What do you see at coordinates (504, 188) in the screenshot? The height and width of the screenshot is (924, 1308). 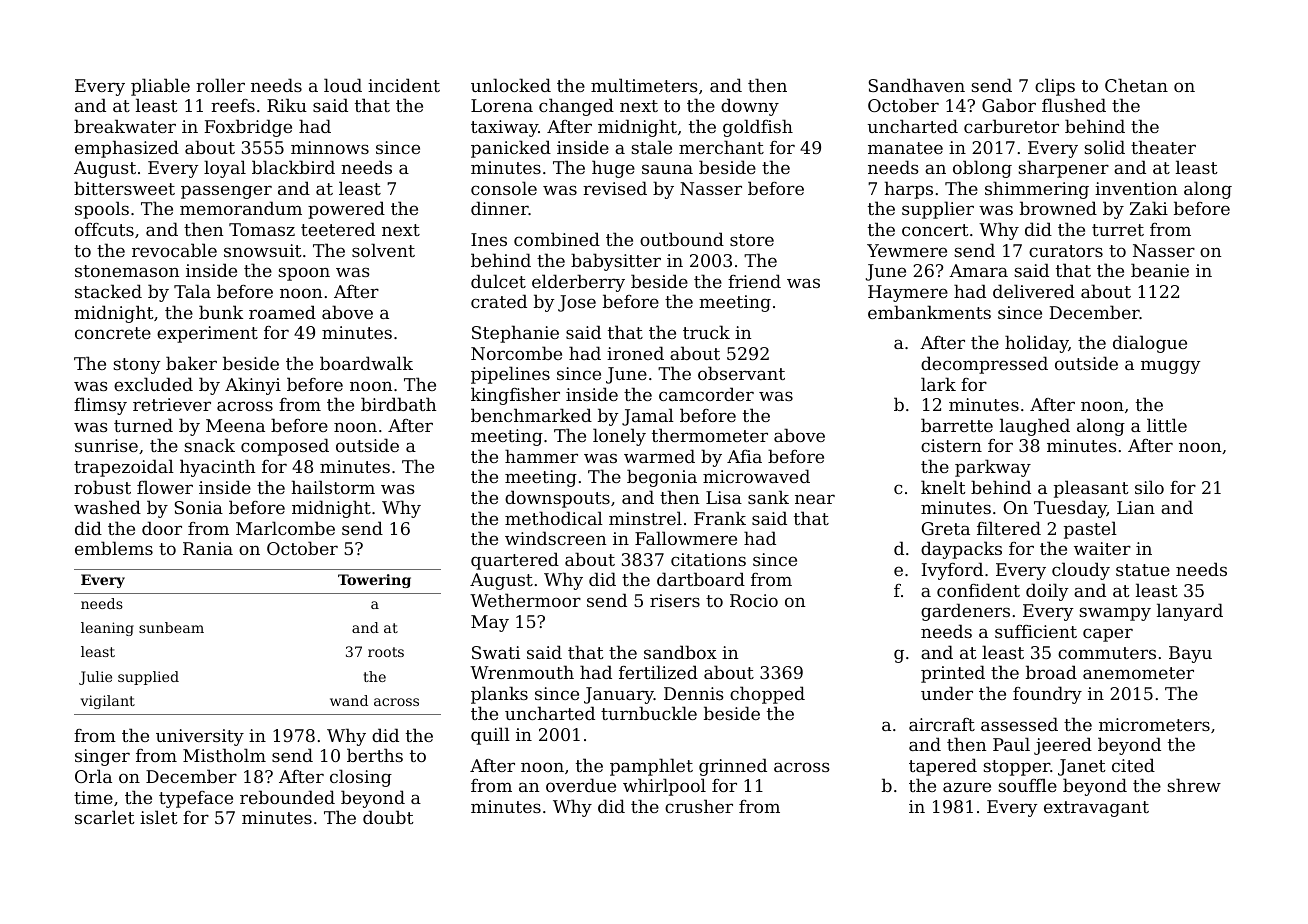 I see `console` at bounding box center [504, 188].
